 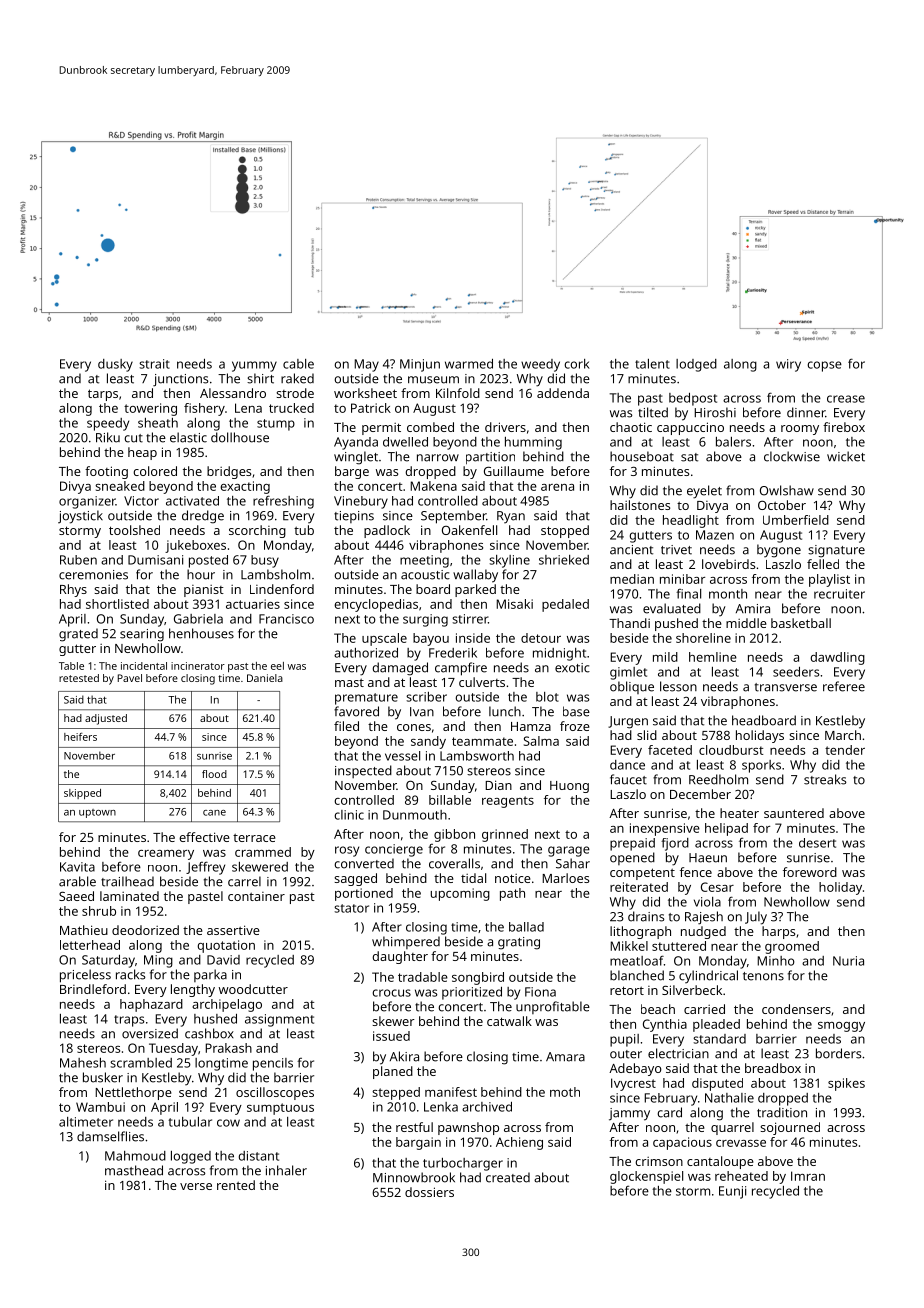 I want to click on quarrel, so click(x=732, y=1128).
